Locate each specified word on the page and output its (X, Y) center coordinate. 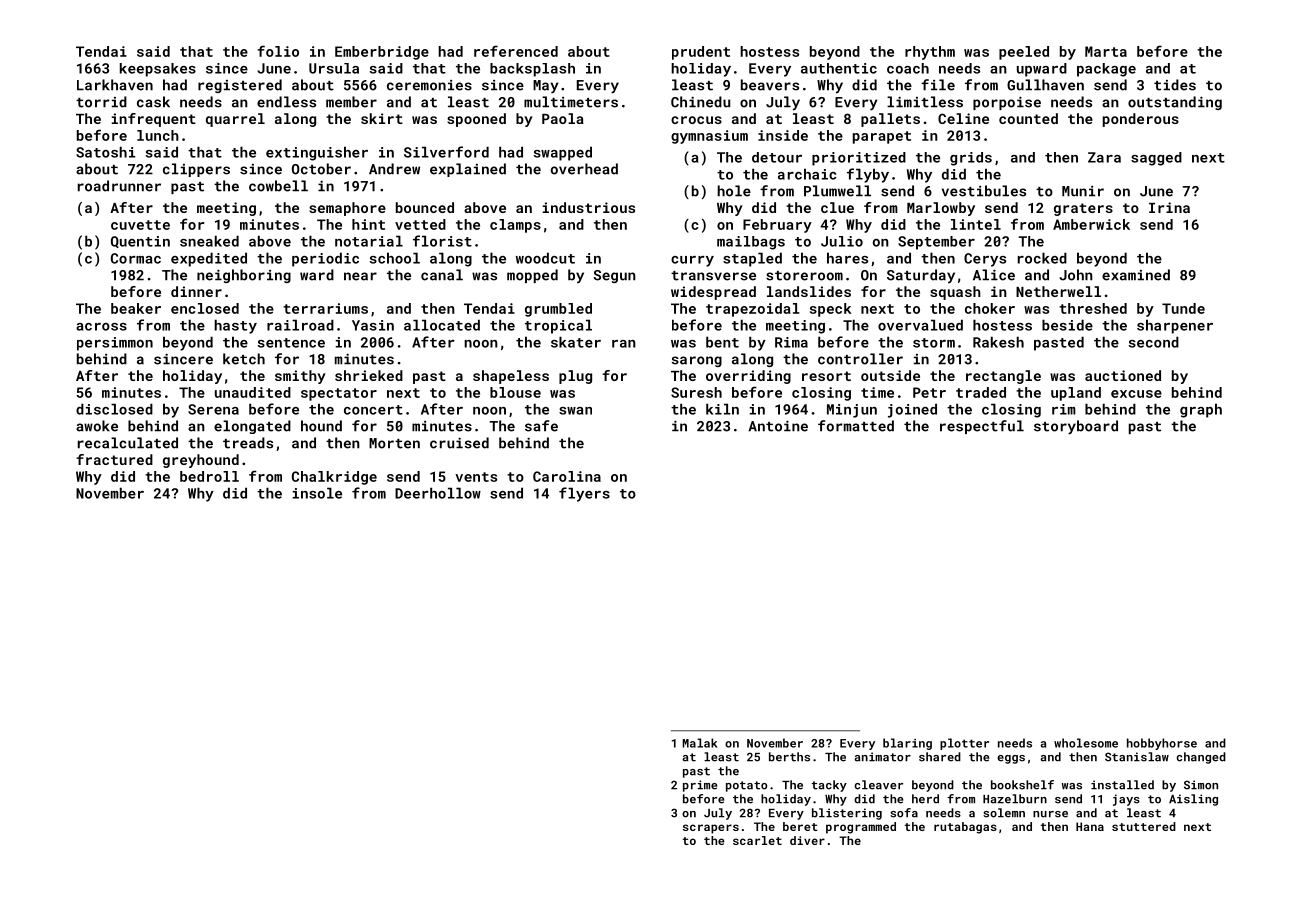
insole (317, 493)
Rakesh (998, 342)
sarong (697, 361)
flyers (584, 494)
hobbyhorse (1162, 744)
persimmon (115, 344)
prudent (701, 53)
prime (700, 786)
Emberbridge (382, 53)
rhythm (930, 53)
